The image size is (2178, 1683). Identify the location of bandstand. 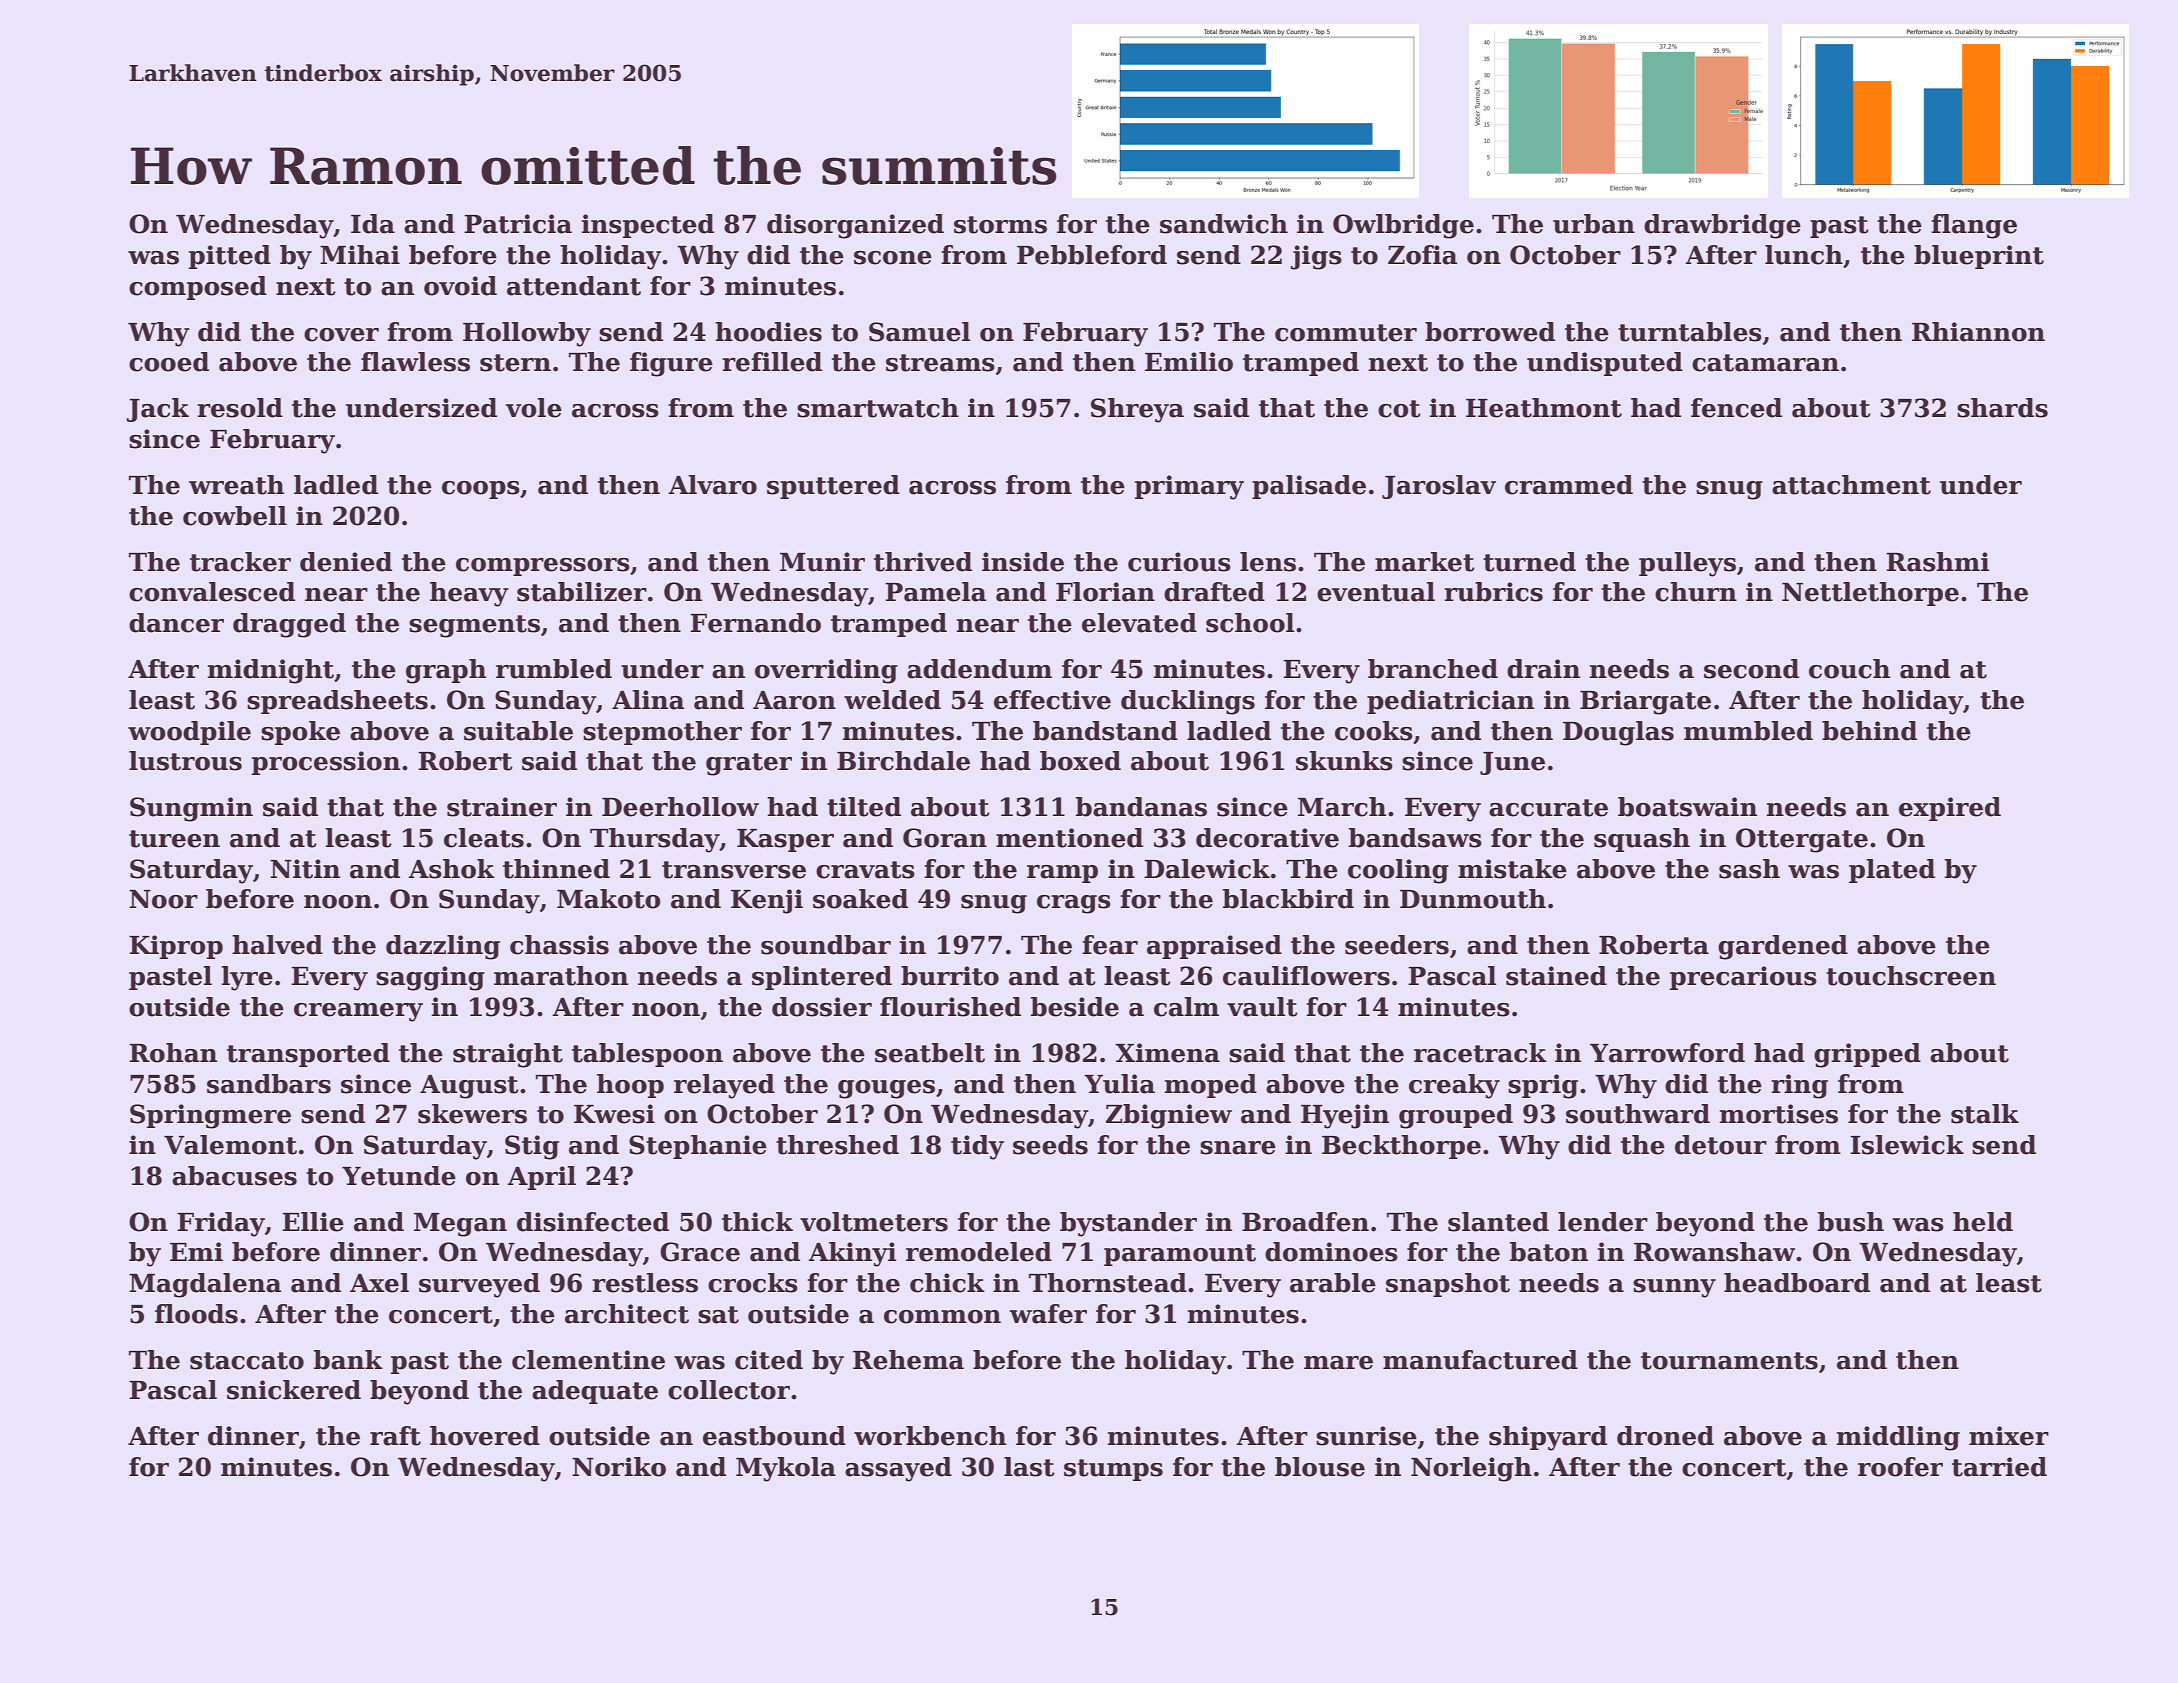
(1105, 731).
